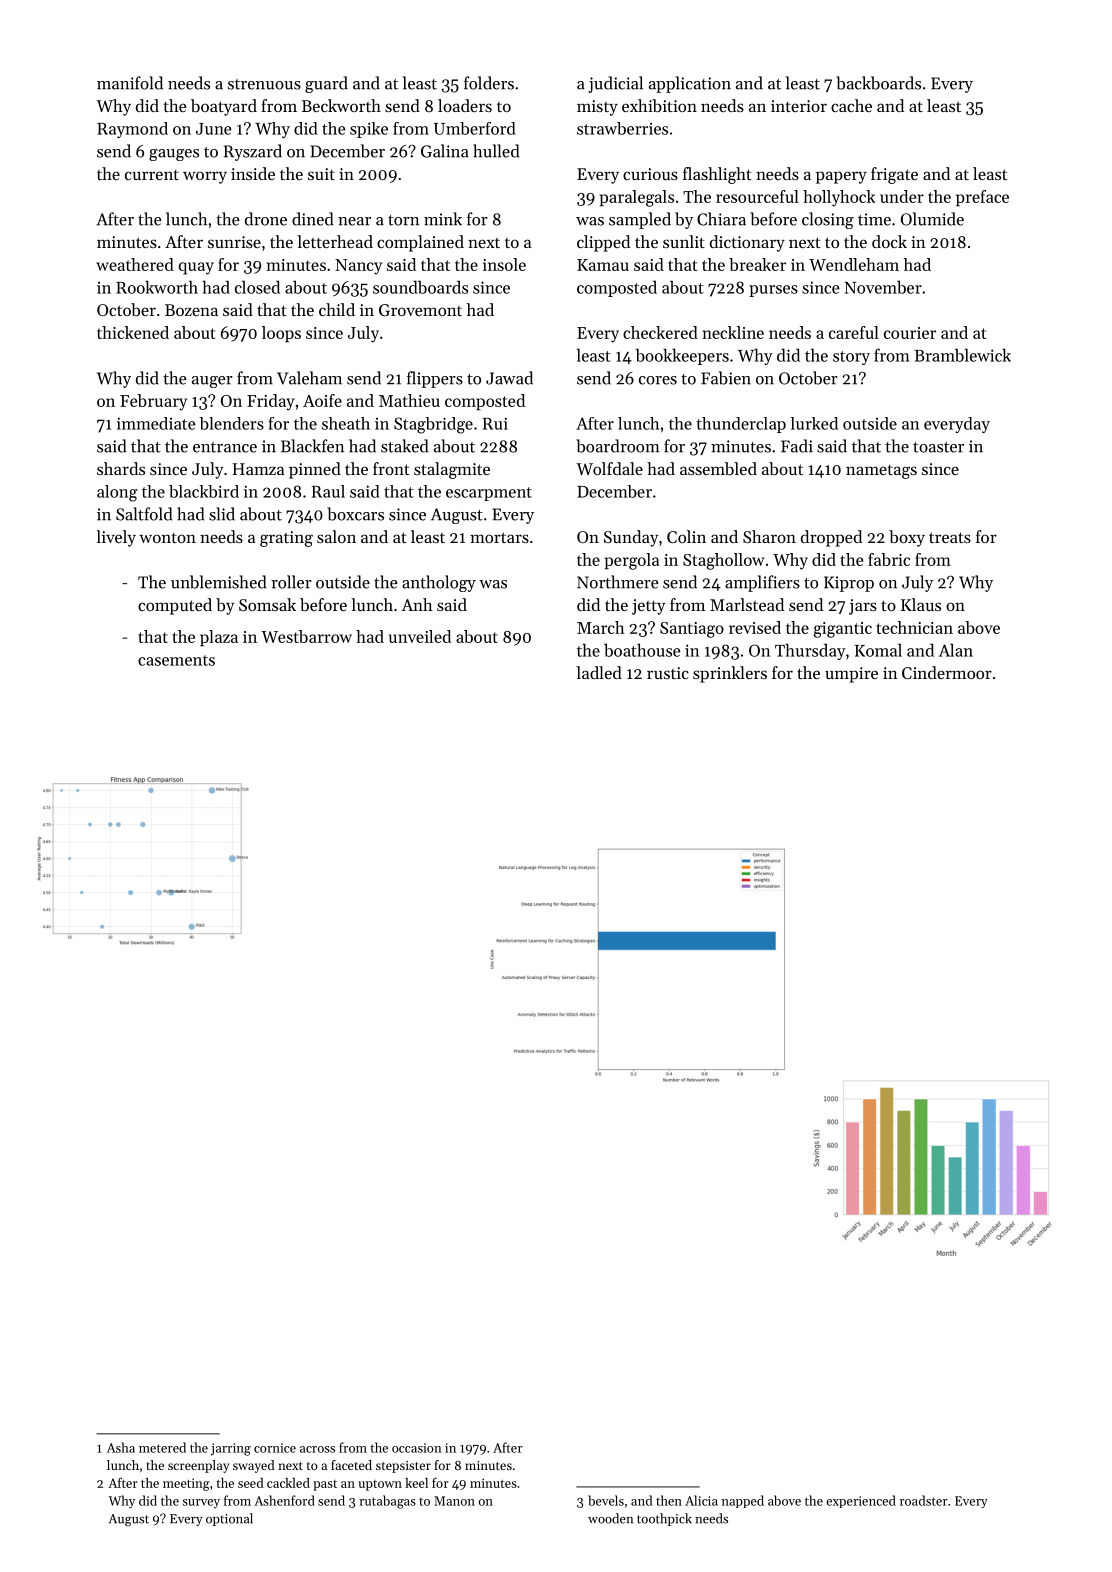  What do you see at coordinates (387, 1502) in the page?
I see `rutabagas` at bounding box center [387, 1502].
